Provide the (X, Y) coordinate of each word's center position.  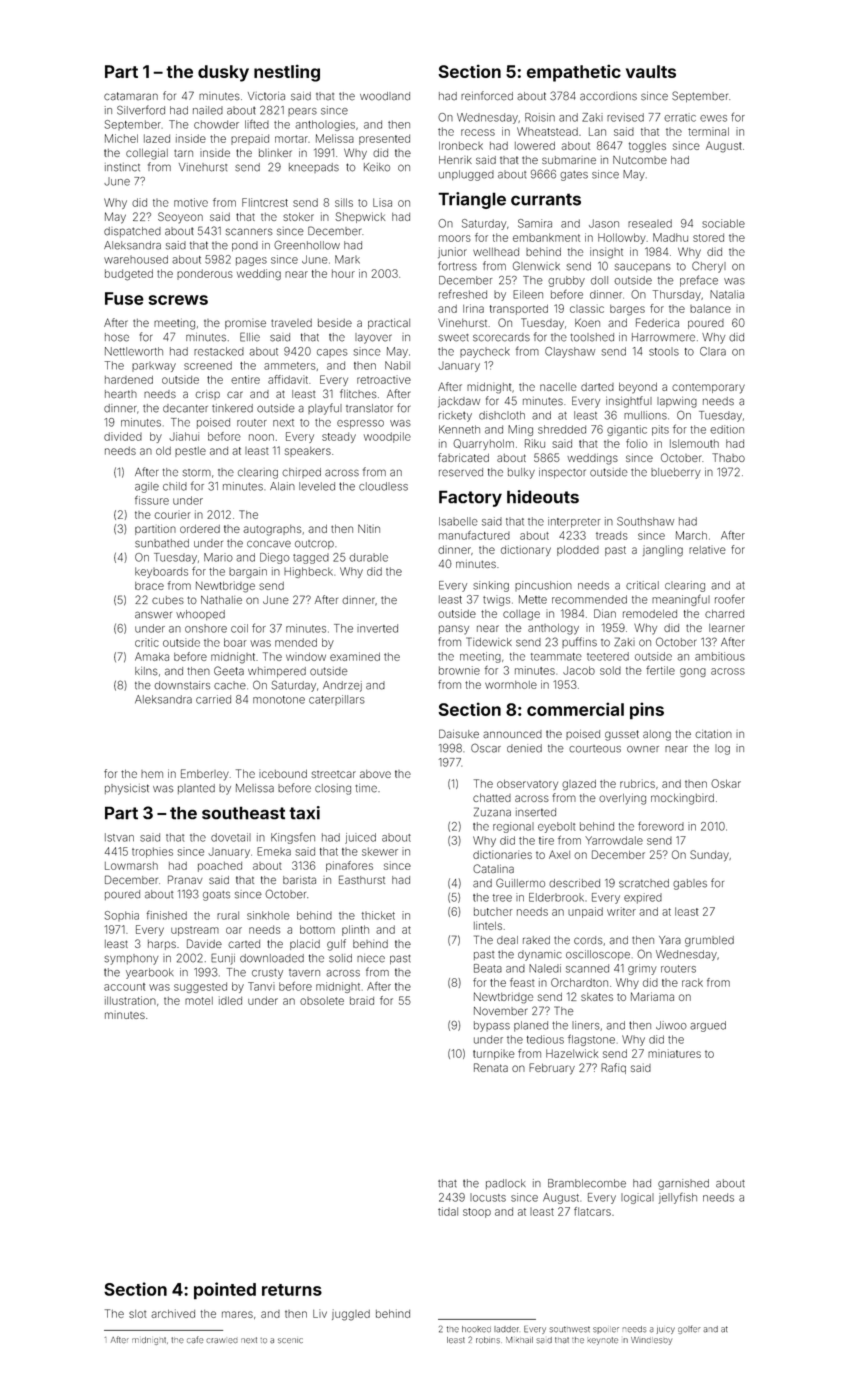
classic (587, 308)
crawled (222, 1341)
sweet (453, 338)
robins (488, 1340)
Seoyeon (180, 218)
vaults (651, 71)
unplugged (466, 175)
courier (172, 514)
